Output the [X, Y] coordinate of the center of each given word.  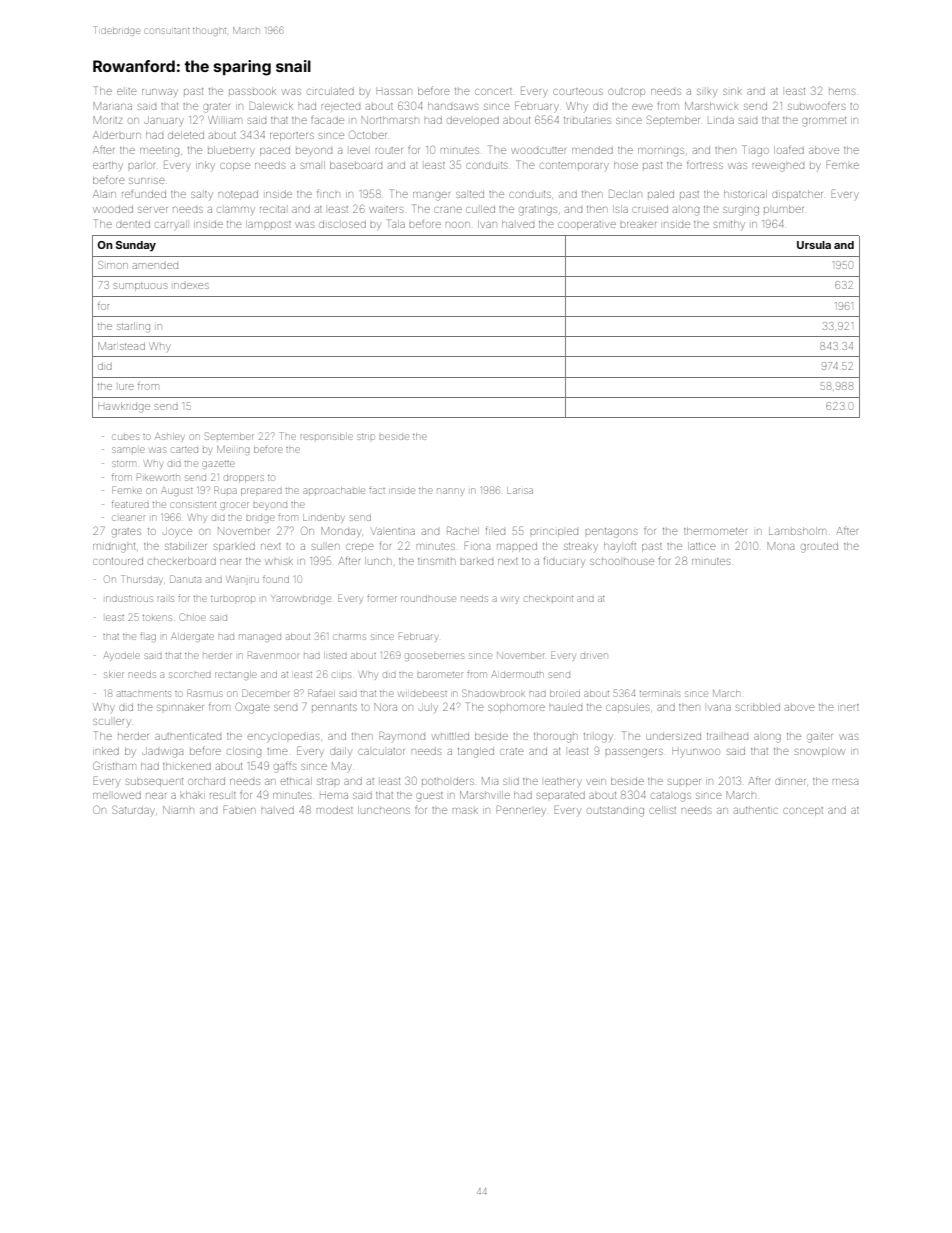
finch [328, 193]
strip [366, 437]
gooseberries [434, 656]
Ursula [814, 245]
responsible [326, 436]
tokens [157, 618]
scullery [112, 722]
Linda [721, 121]
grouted [819, 548]
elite [127, 91]
